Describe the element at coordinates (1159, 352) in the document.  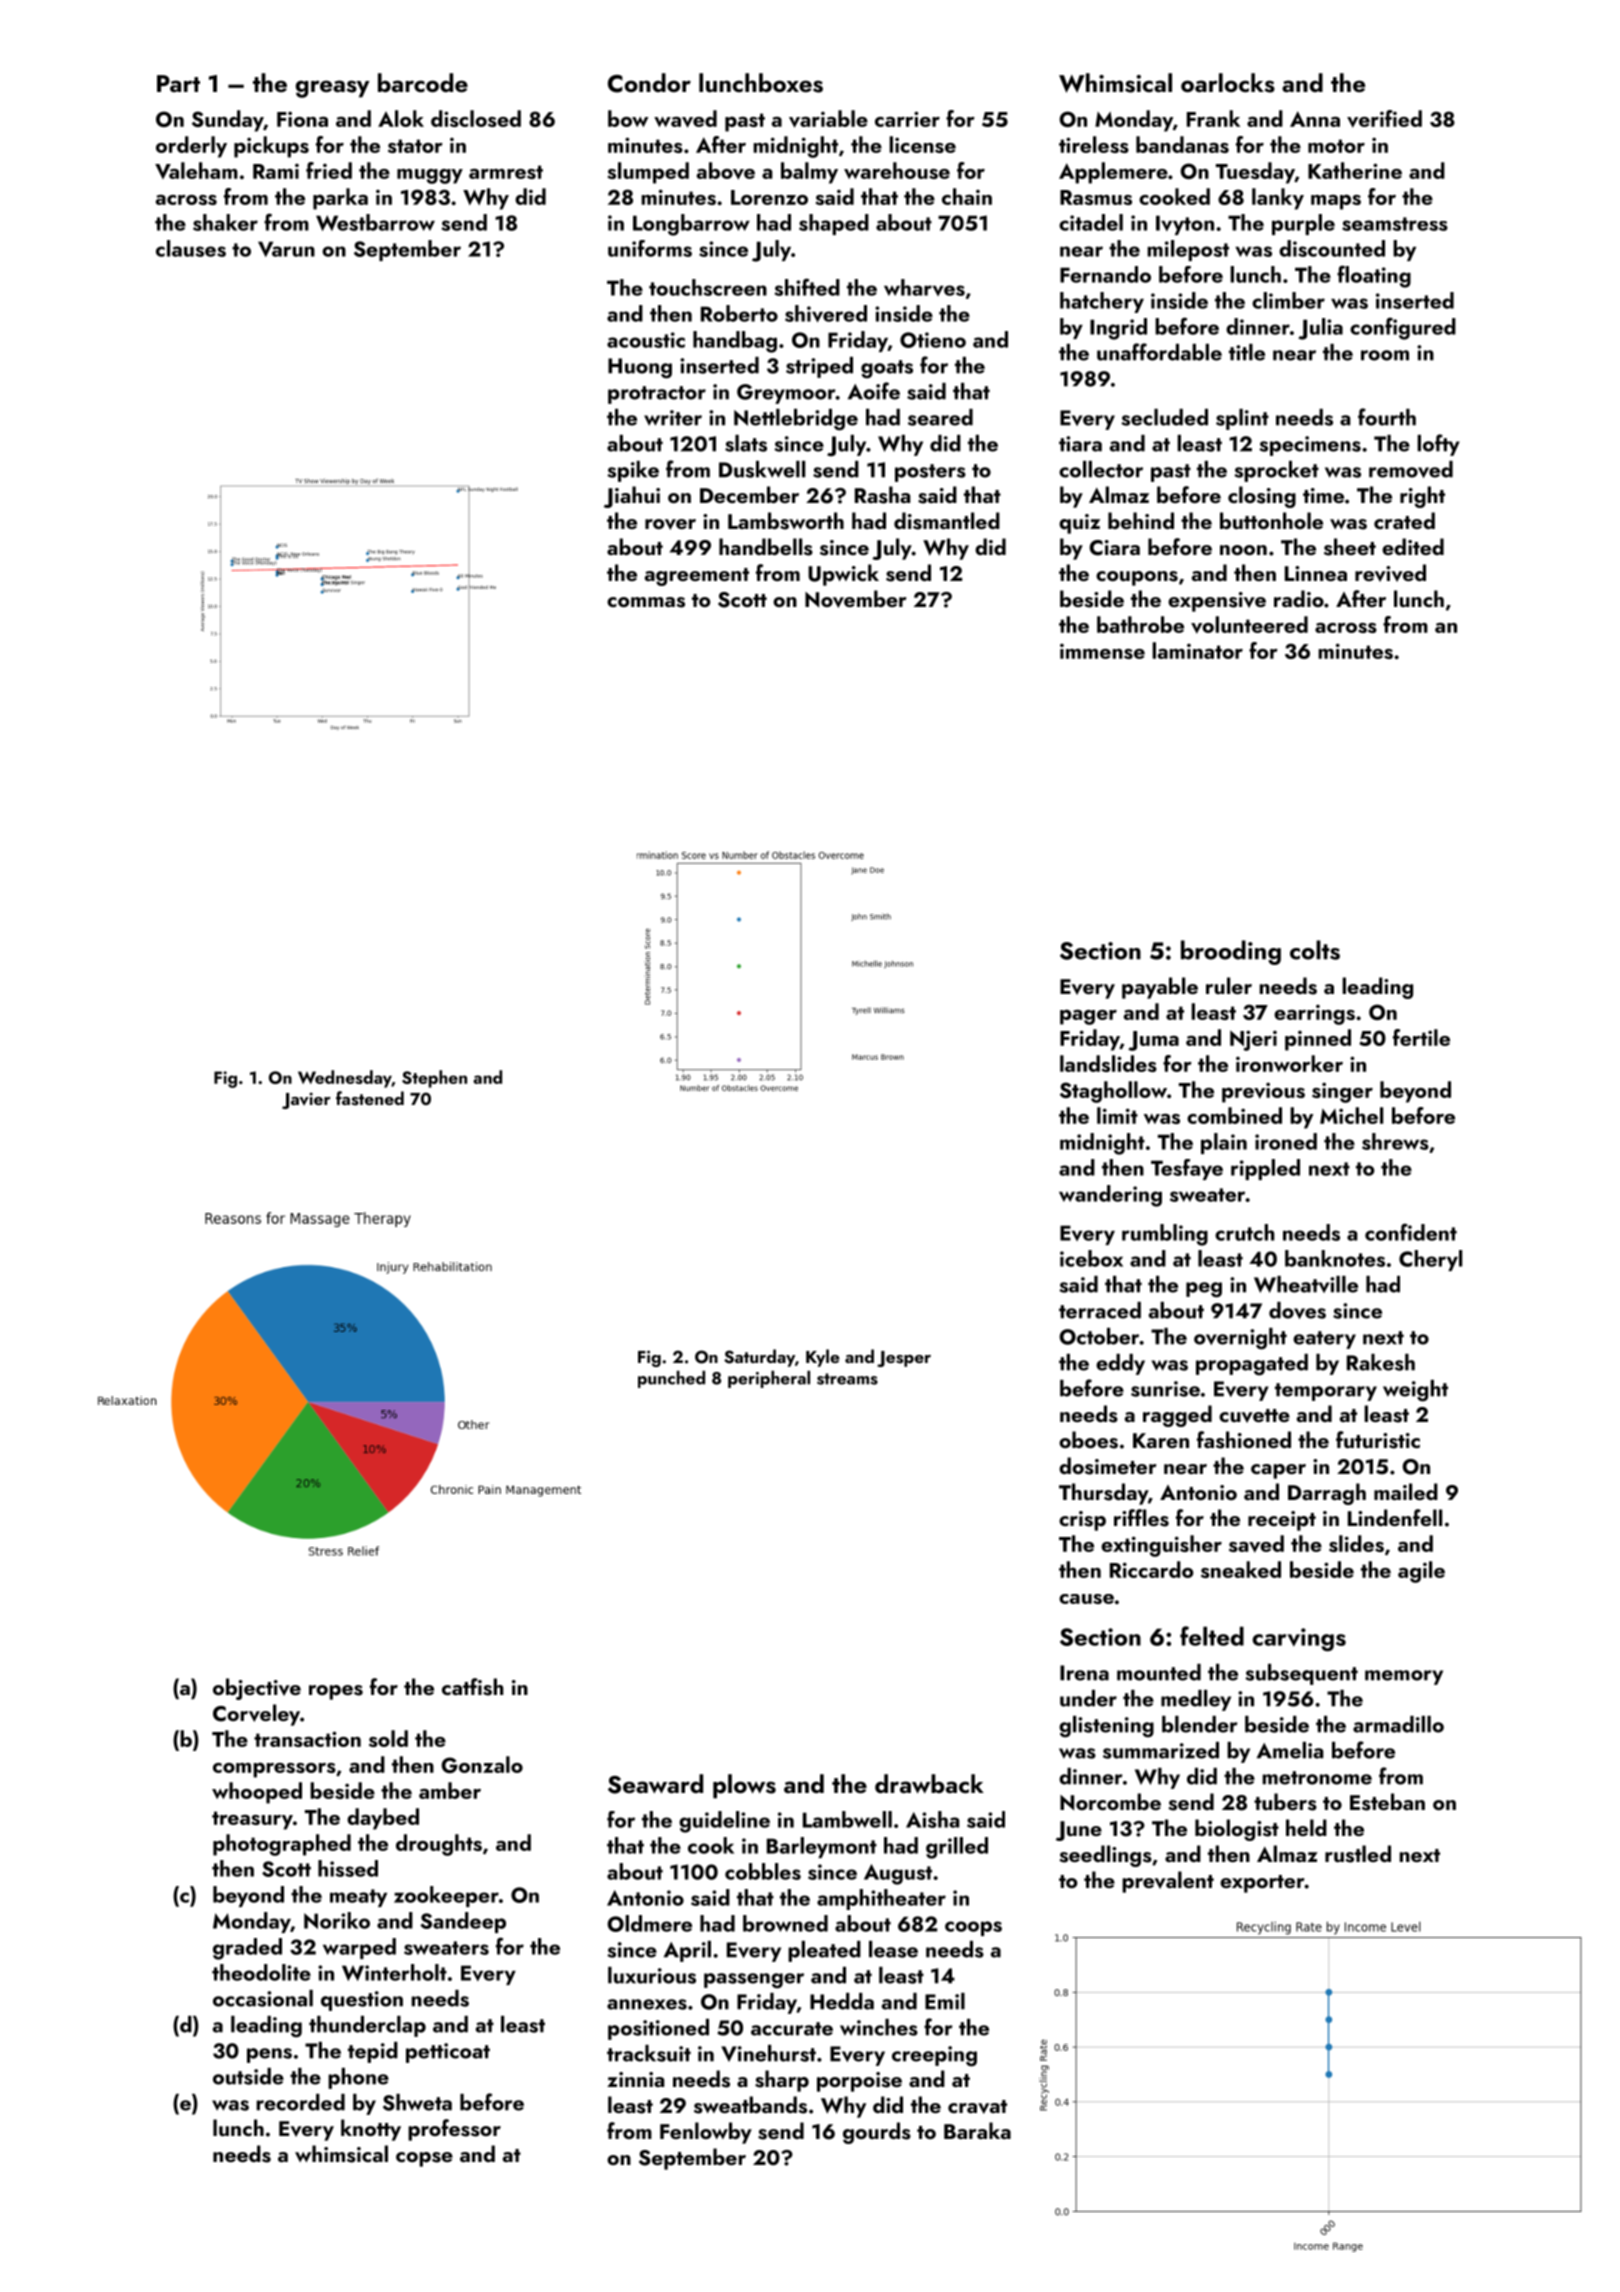
I see `unaffordable` at that location.
